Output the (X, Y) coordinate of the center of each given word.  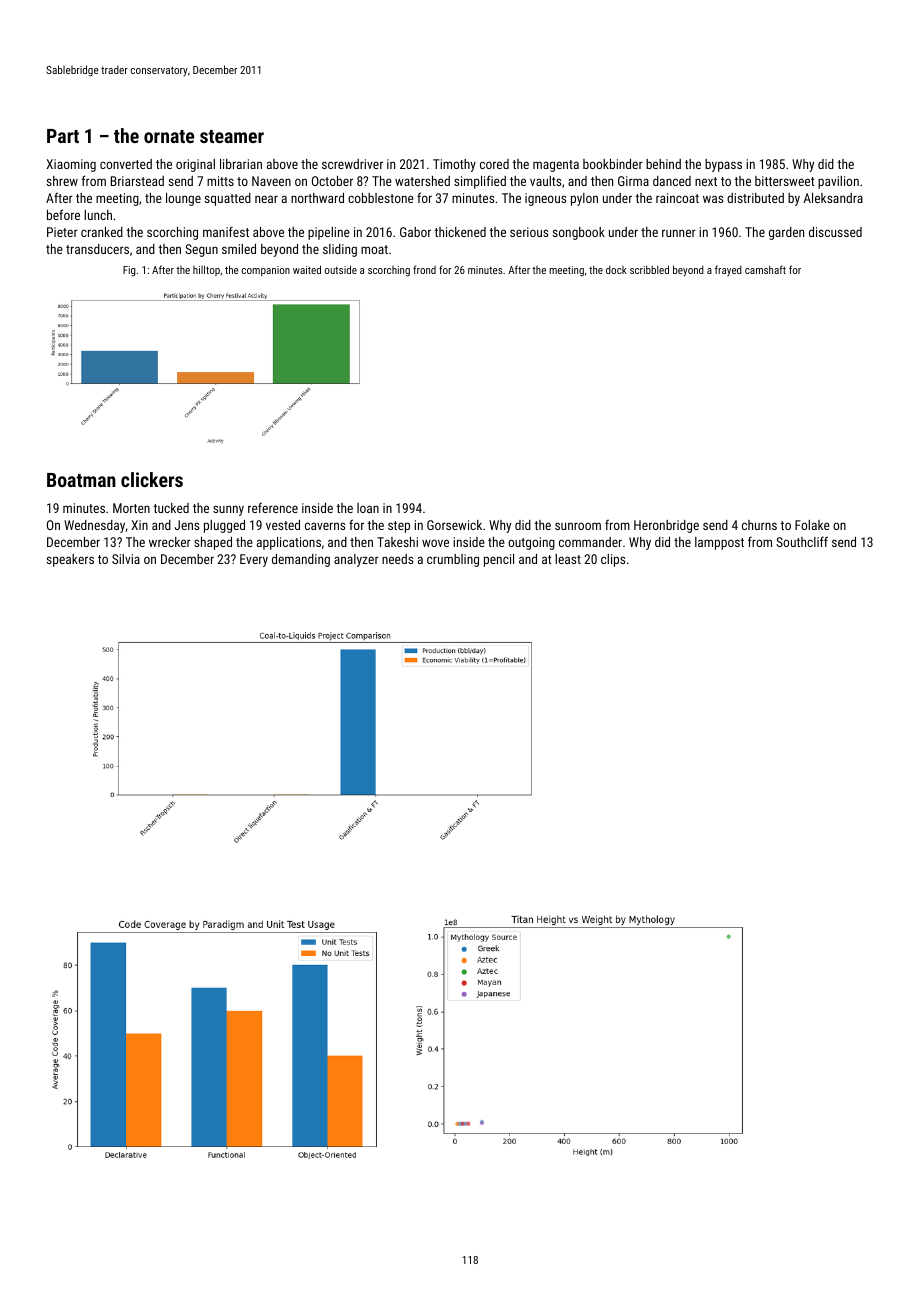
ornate (169, 136)
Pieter (62, 232)
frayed (728, 271)
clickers (152, 479)
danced (672, 181)
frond (424, 269)
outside (341, 269)
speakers (70, 560)
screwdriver (352, 164)
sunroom (578, 526)
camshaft (765, 269)
